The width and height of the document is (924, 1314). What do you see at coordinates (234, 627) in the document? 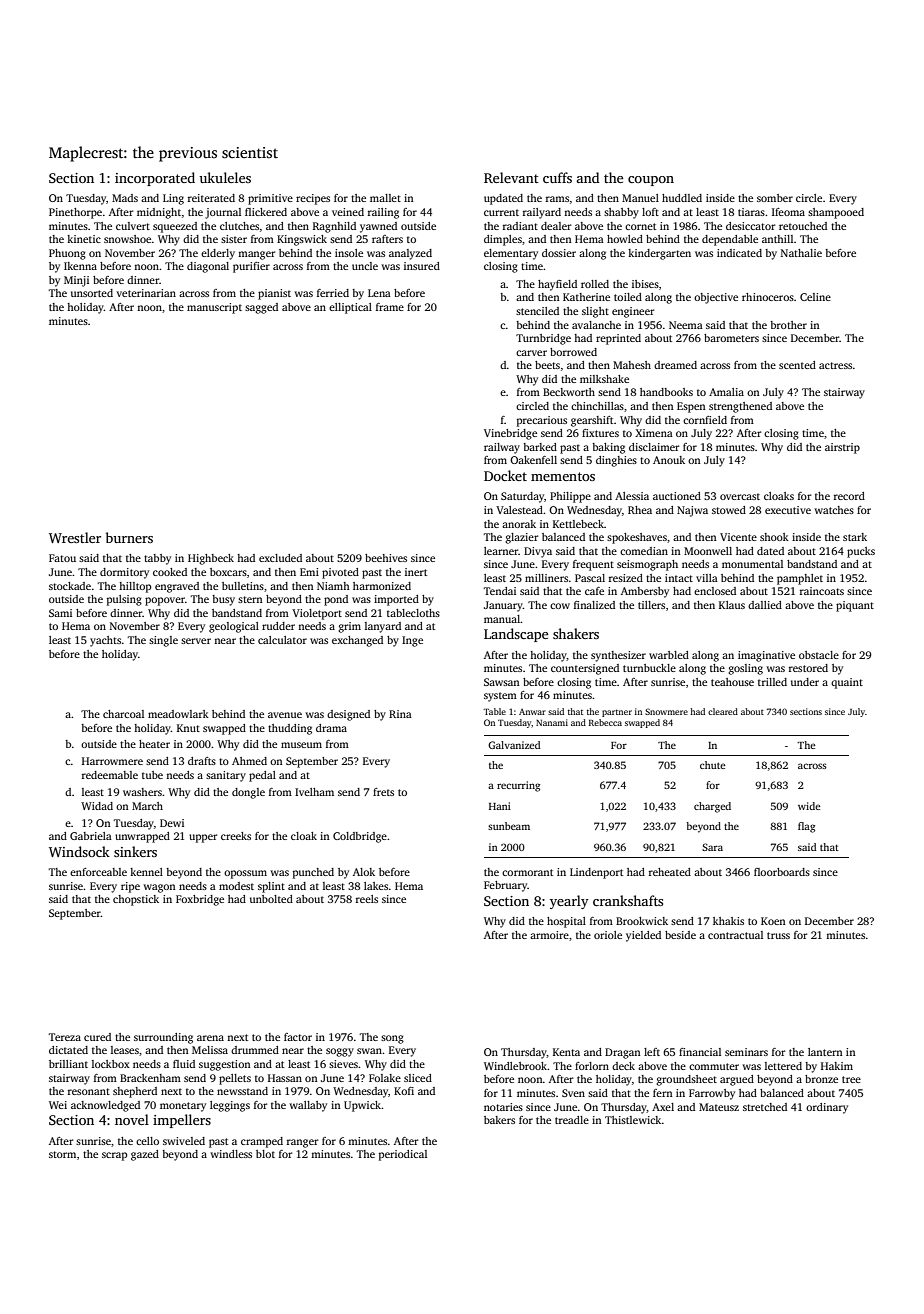
I see `geological` at bounding box center [234, 627].
